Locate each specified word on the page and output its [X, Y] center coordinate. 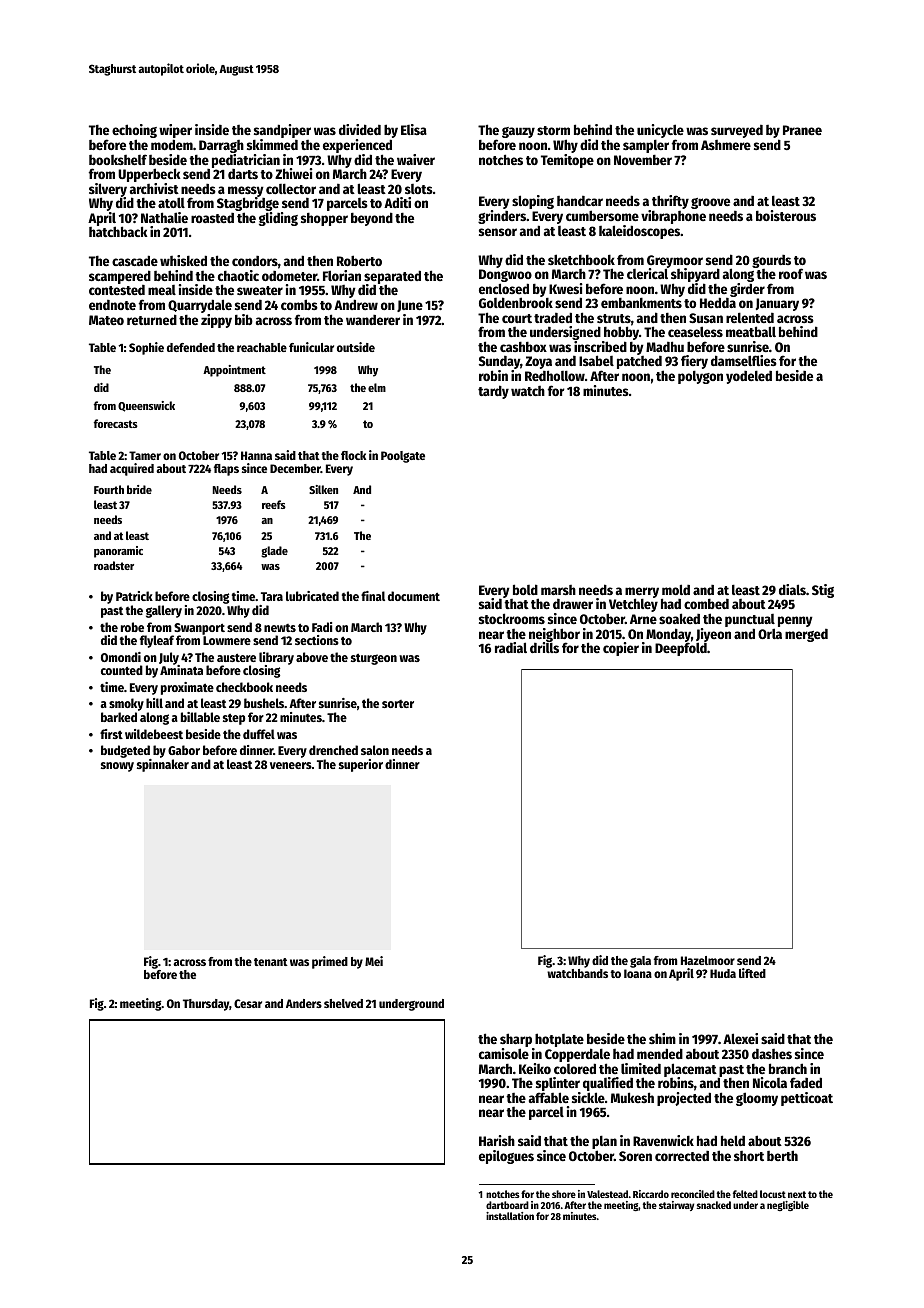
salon [375, 750]
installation [510, 1216]
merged [806, 635]
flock [353, 455]
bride [139, 489]
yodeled [749, 377]
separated [392, 277]
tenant [271, 962]
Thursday [206, 1005]
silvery [108, 190]
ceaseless [695, 331]
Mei [374, 961]
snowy [117, 767]
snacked [714, 1205]
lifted [752, 973]
